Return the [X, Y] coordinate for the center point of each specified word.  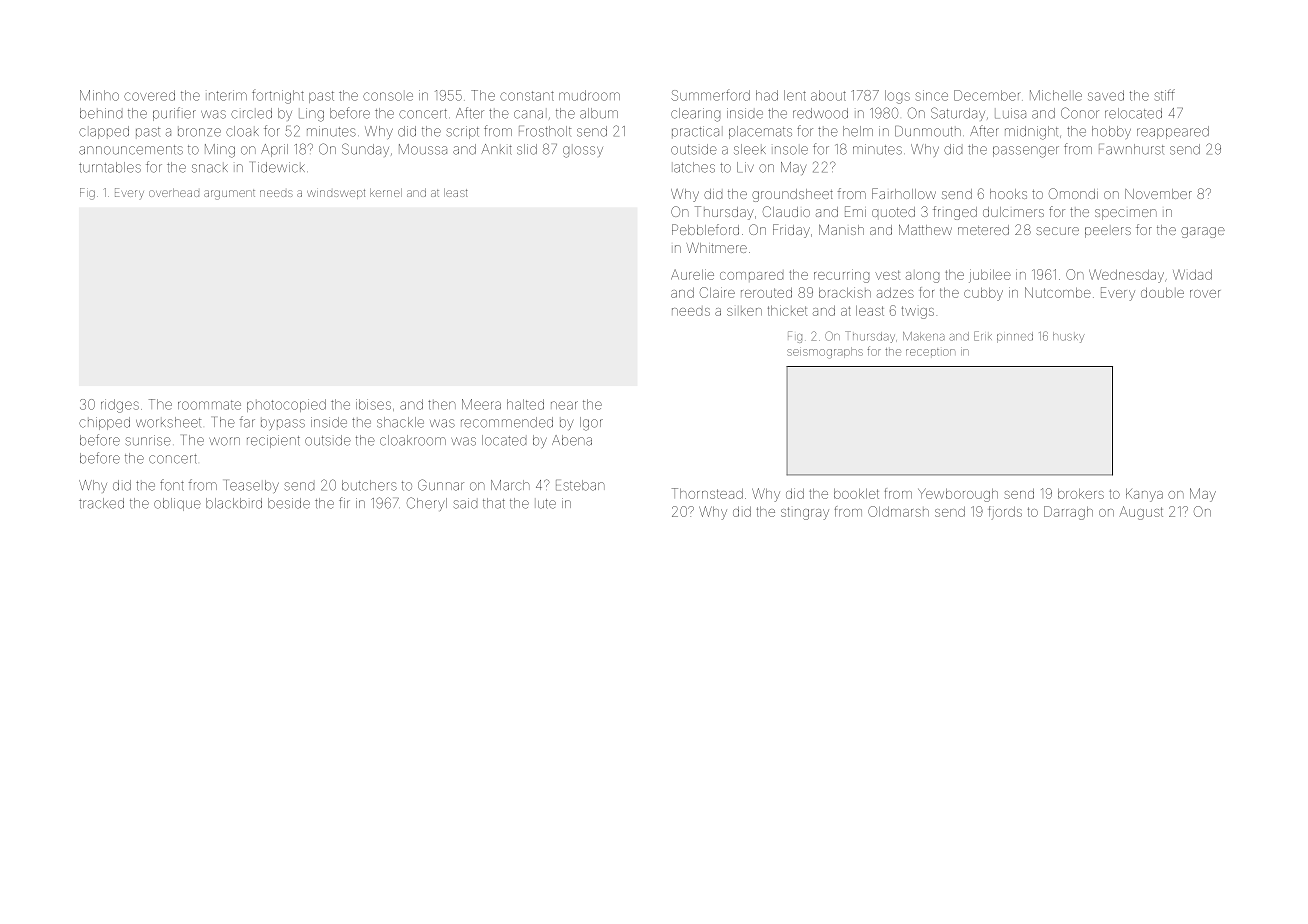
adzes [895, 293]
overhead [174, 193]
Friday [791, 231]
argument [229, 195]
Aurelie [692, 274]
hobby [1111, 132]
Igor [591, 424]
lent [795, 95]
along [922, 277]
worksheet [168, 422]
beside [289, 503]
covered [149, 95]
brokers [1081, 494]
